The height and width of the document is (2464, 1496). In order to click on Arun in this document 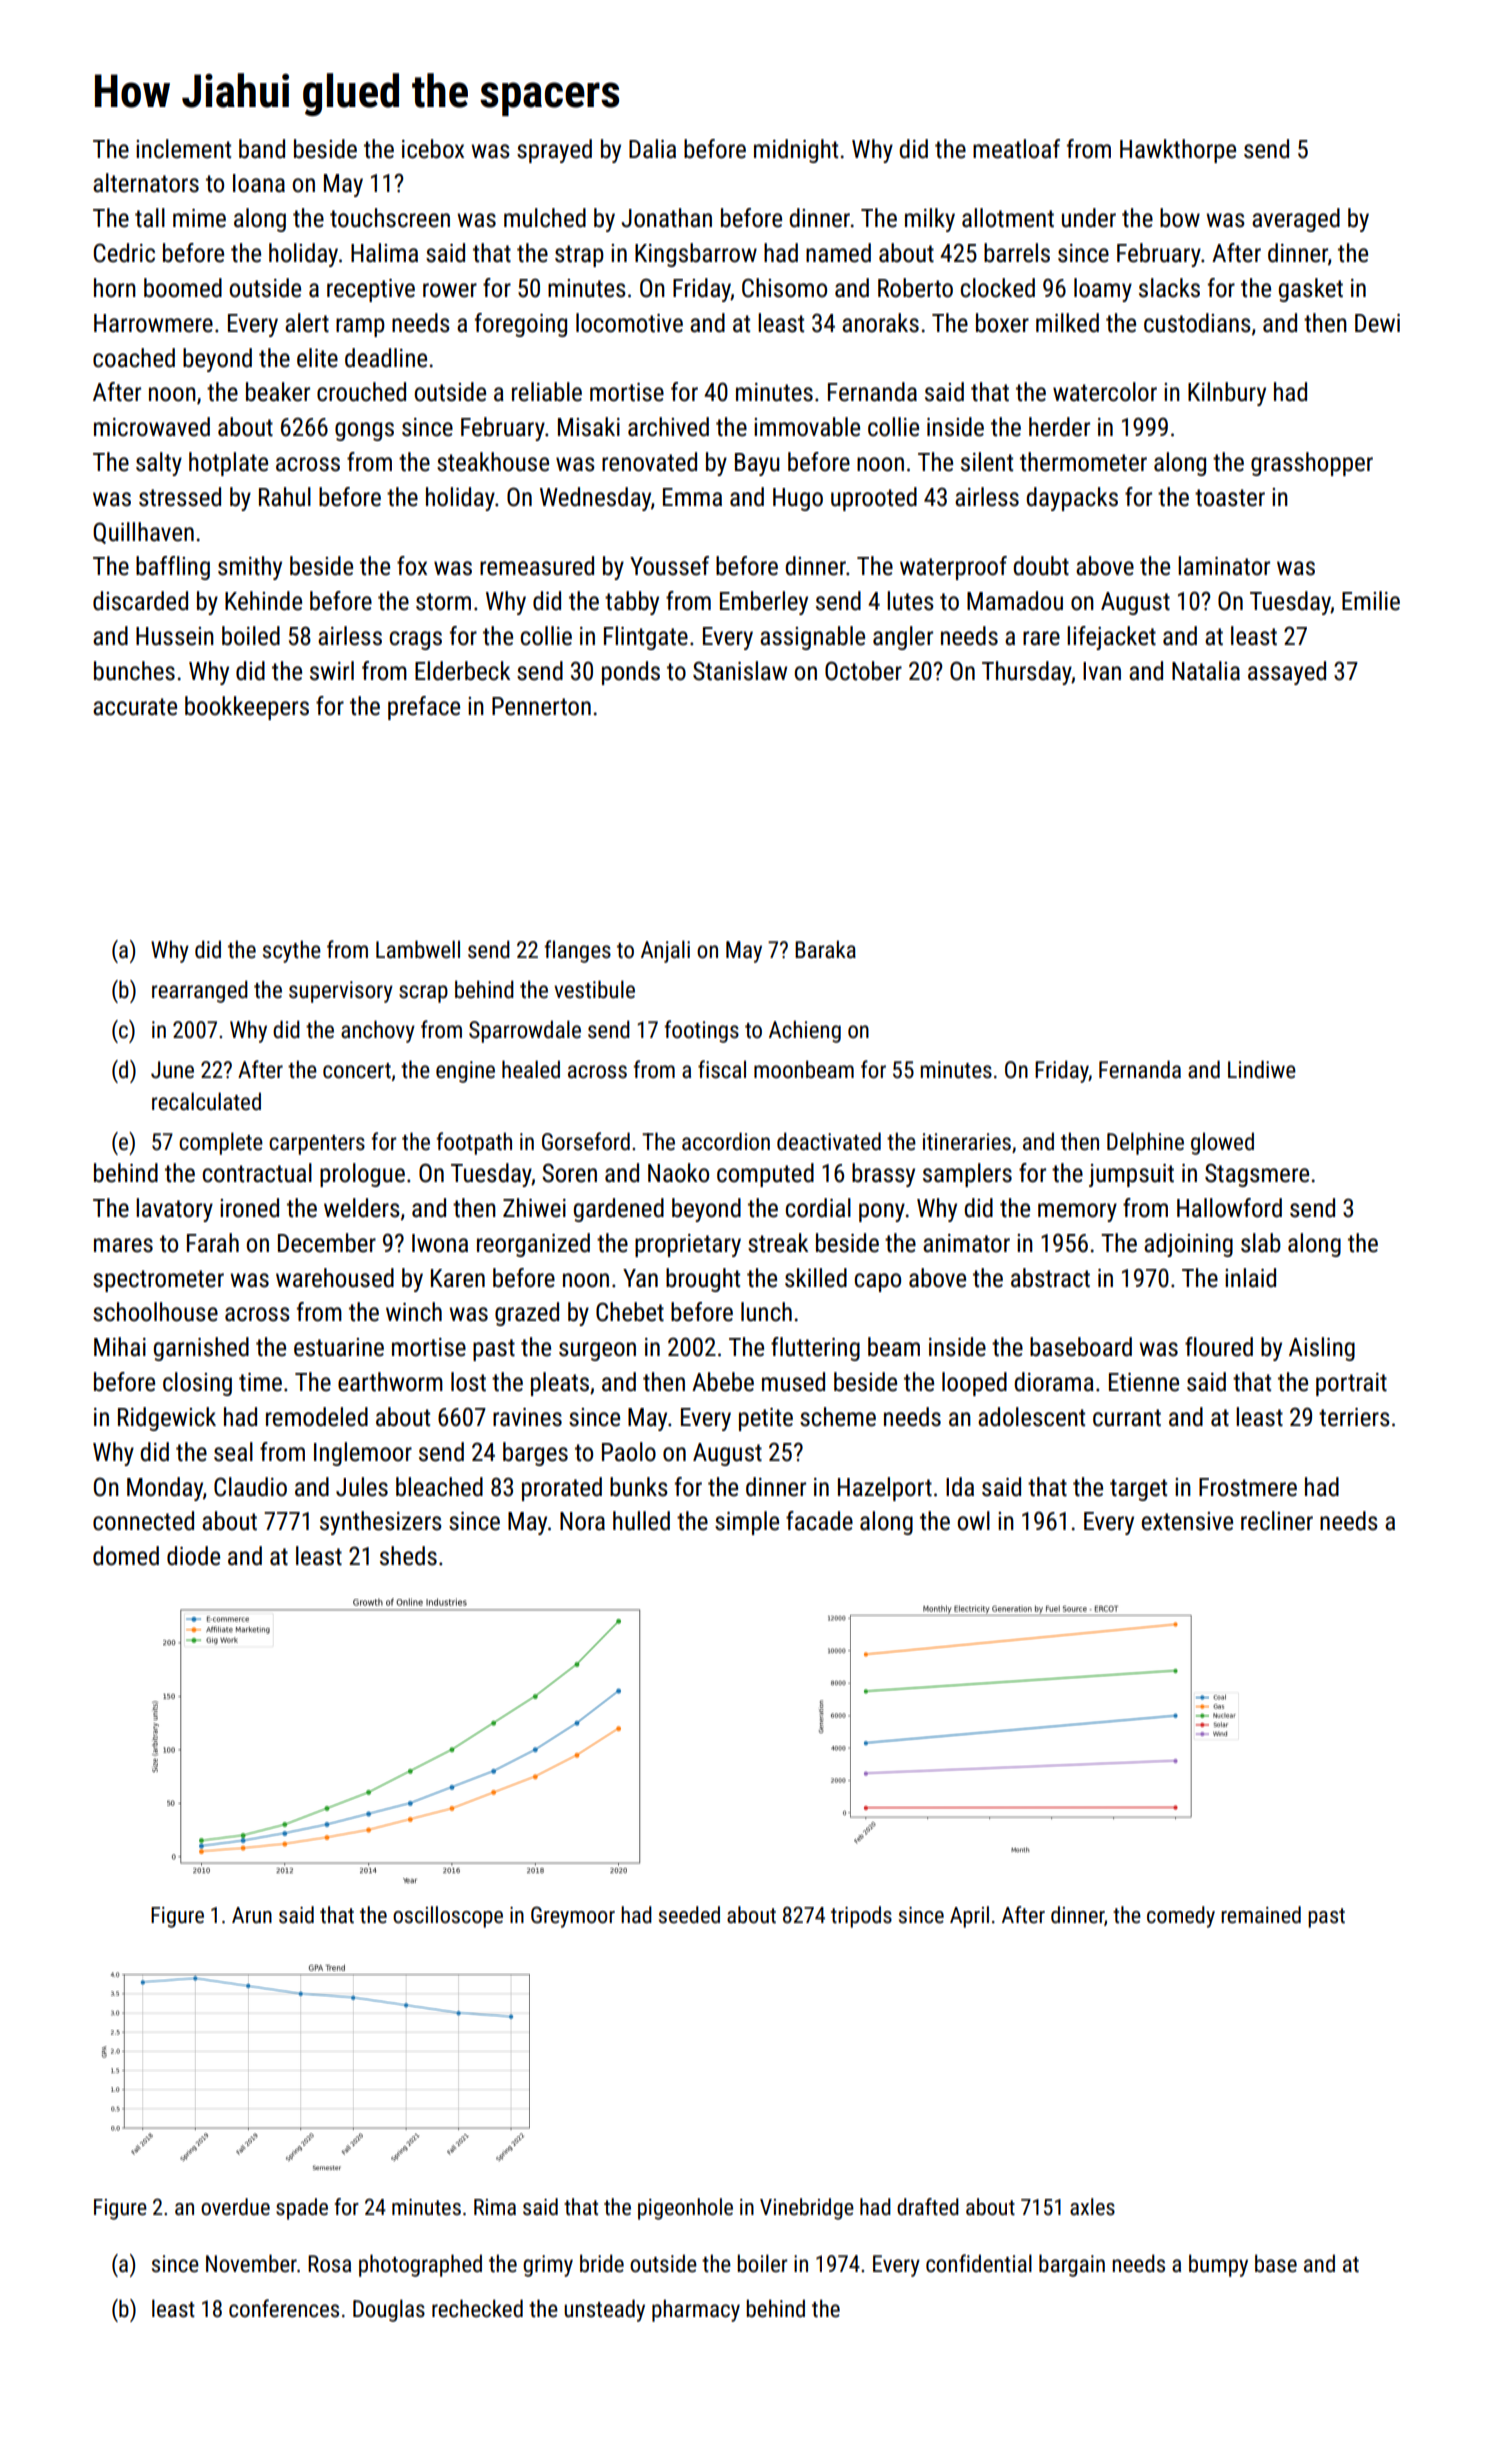, I will do `click(252, 1915)`.
